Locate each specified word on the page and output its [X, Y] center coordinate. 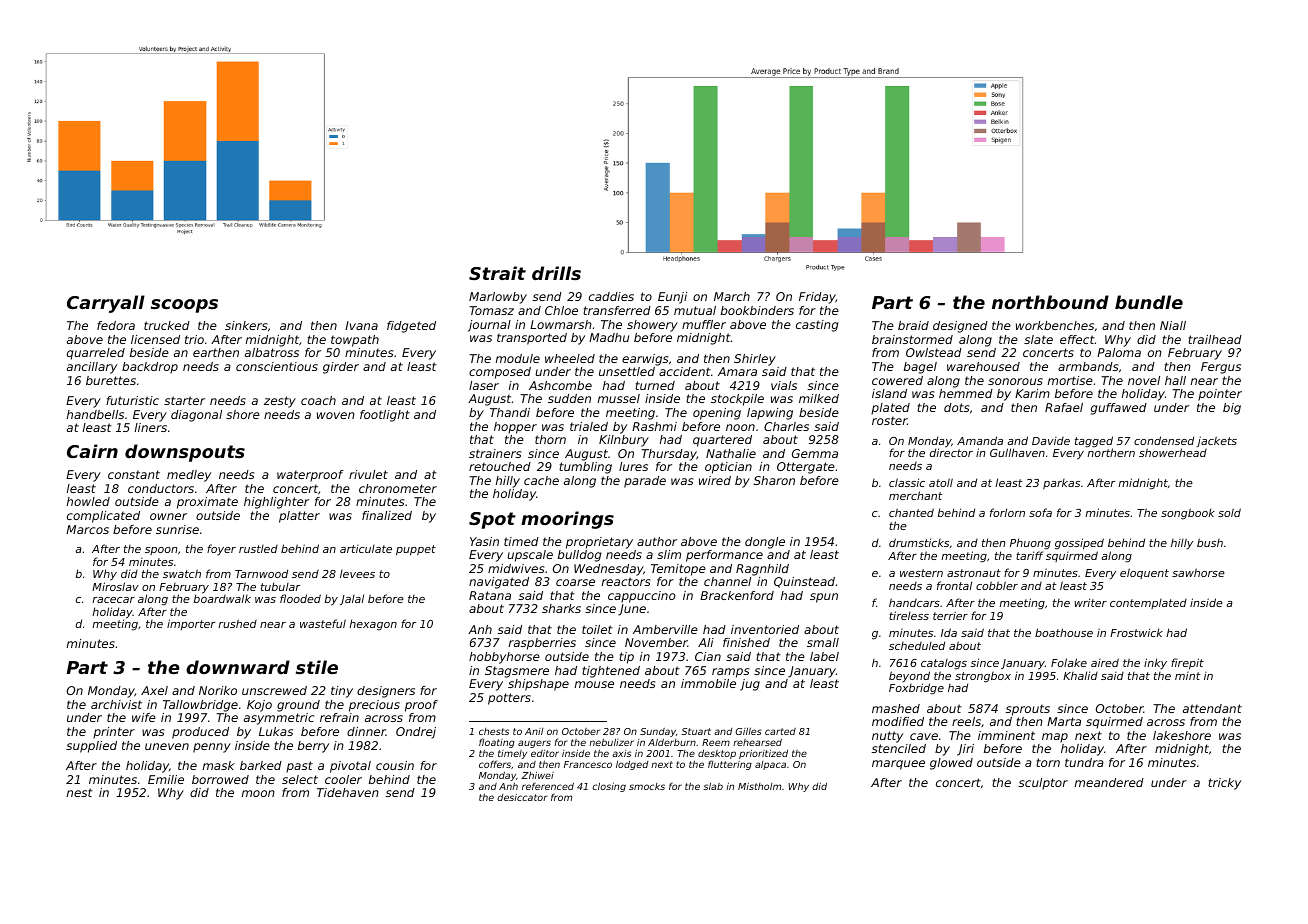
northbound [1050, 302]
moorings [567, 520]
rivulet [368, 474]
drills [556, 273]
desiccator [522, 797]
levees [357, 574]
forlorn [1007, 512]
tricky [1224, 784]
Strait [497, 273]
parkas [1061, 484]
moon [258, 793]
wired [715, 480]
